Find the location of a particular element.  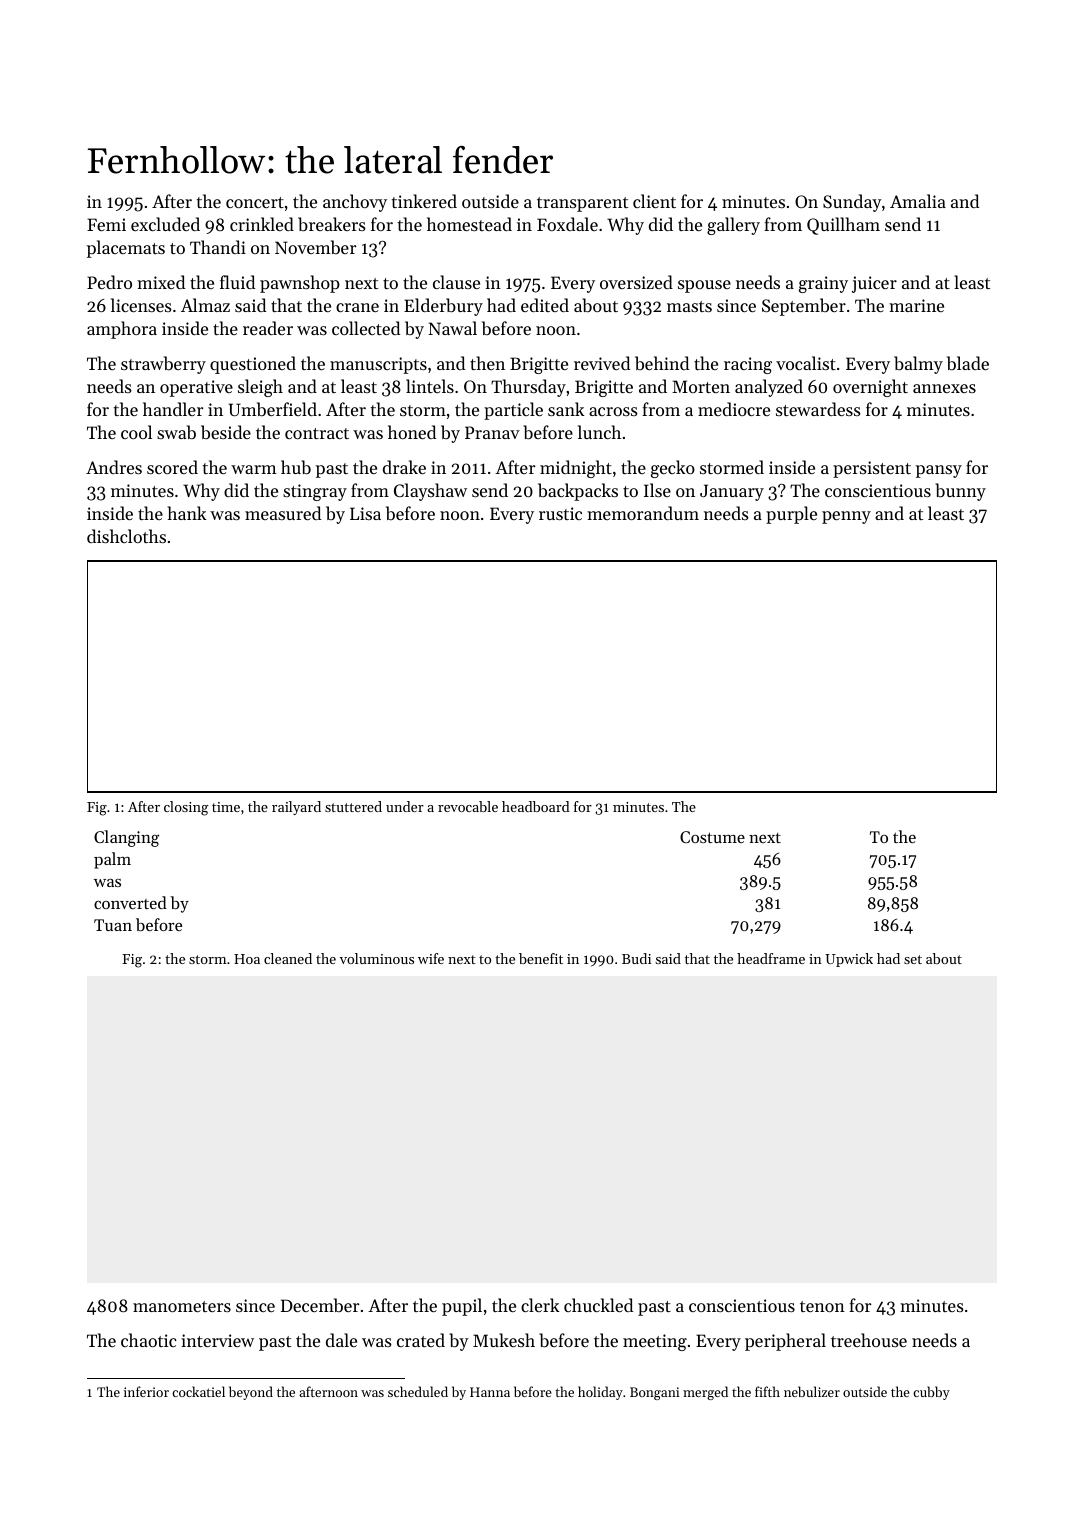

tenon is located at coordinates (822, 1306).
